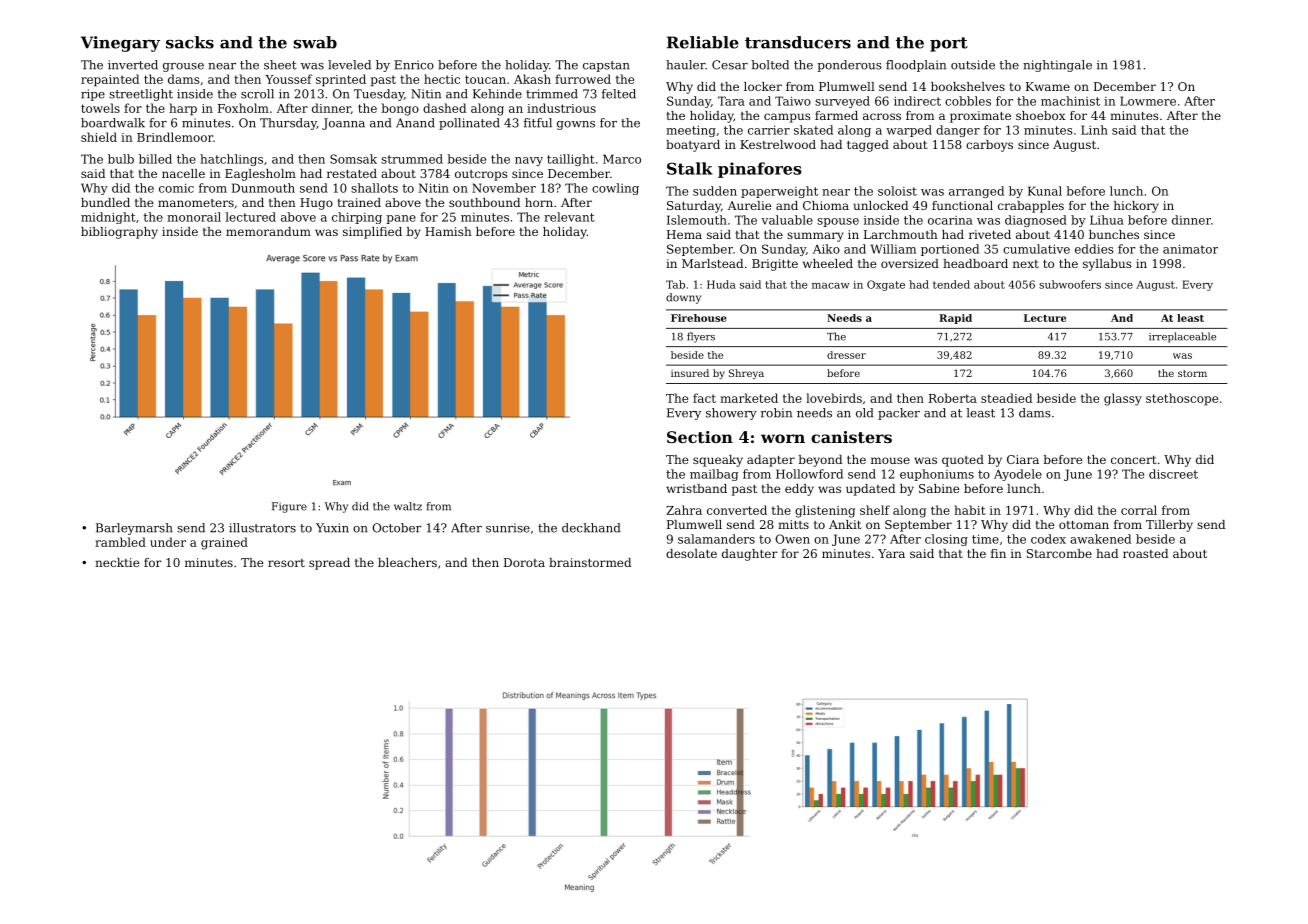 The image size is (1308, 924). What do you see at coordinates (939, 488) in the screenshot?
I see `Sabine` at bounding box center [939, 488].
